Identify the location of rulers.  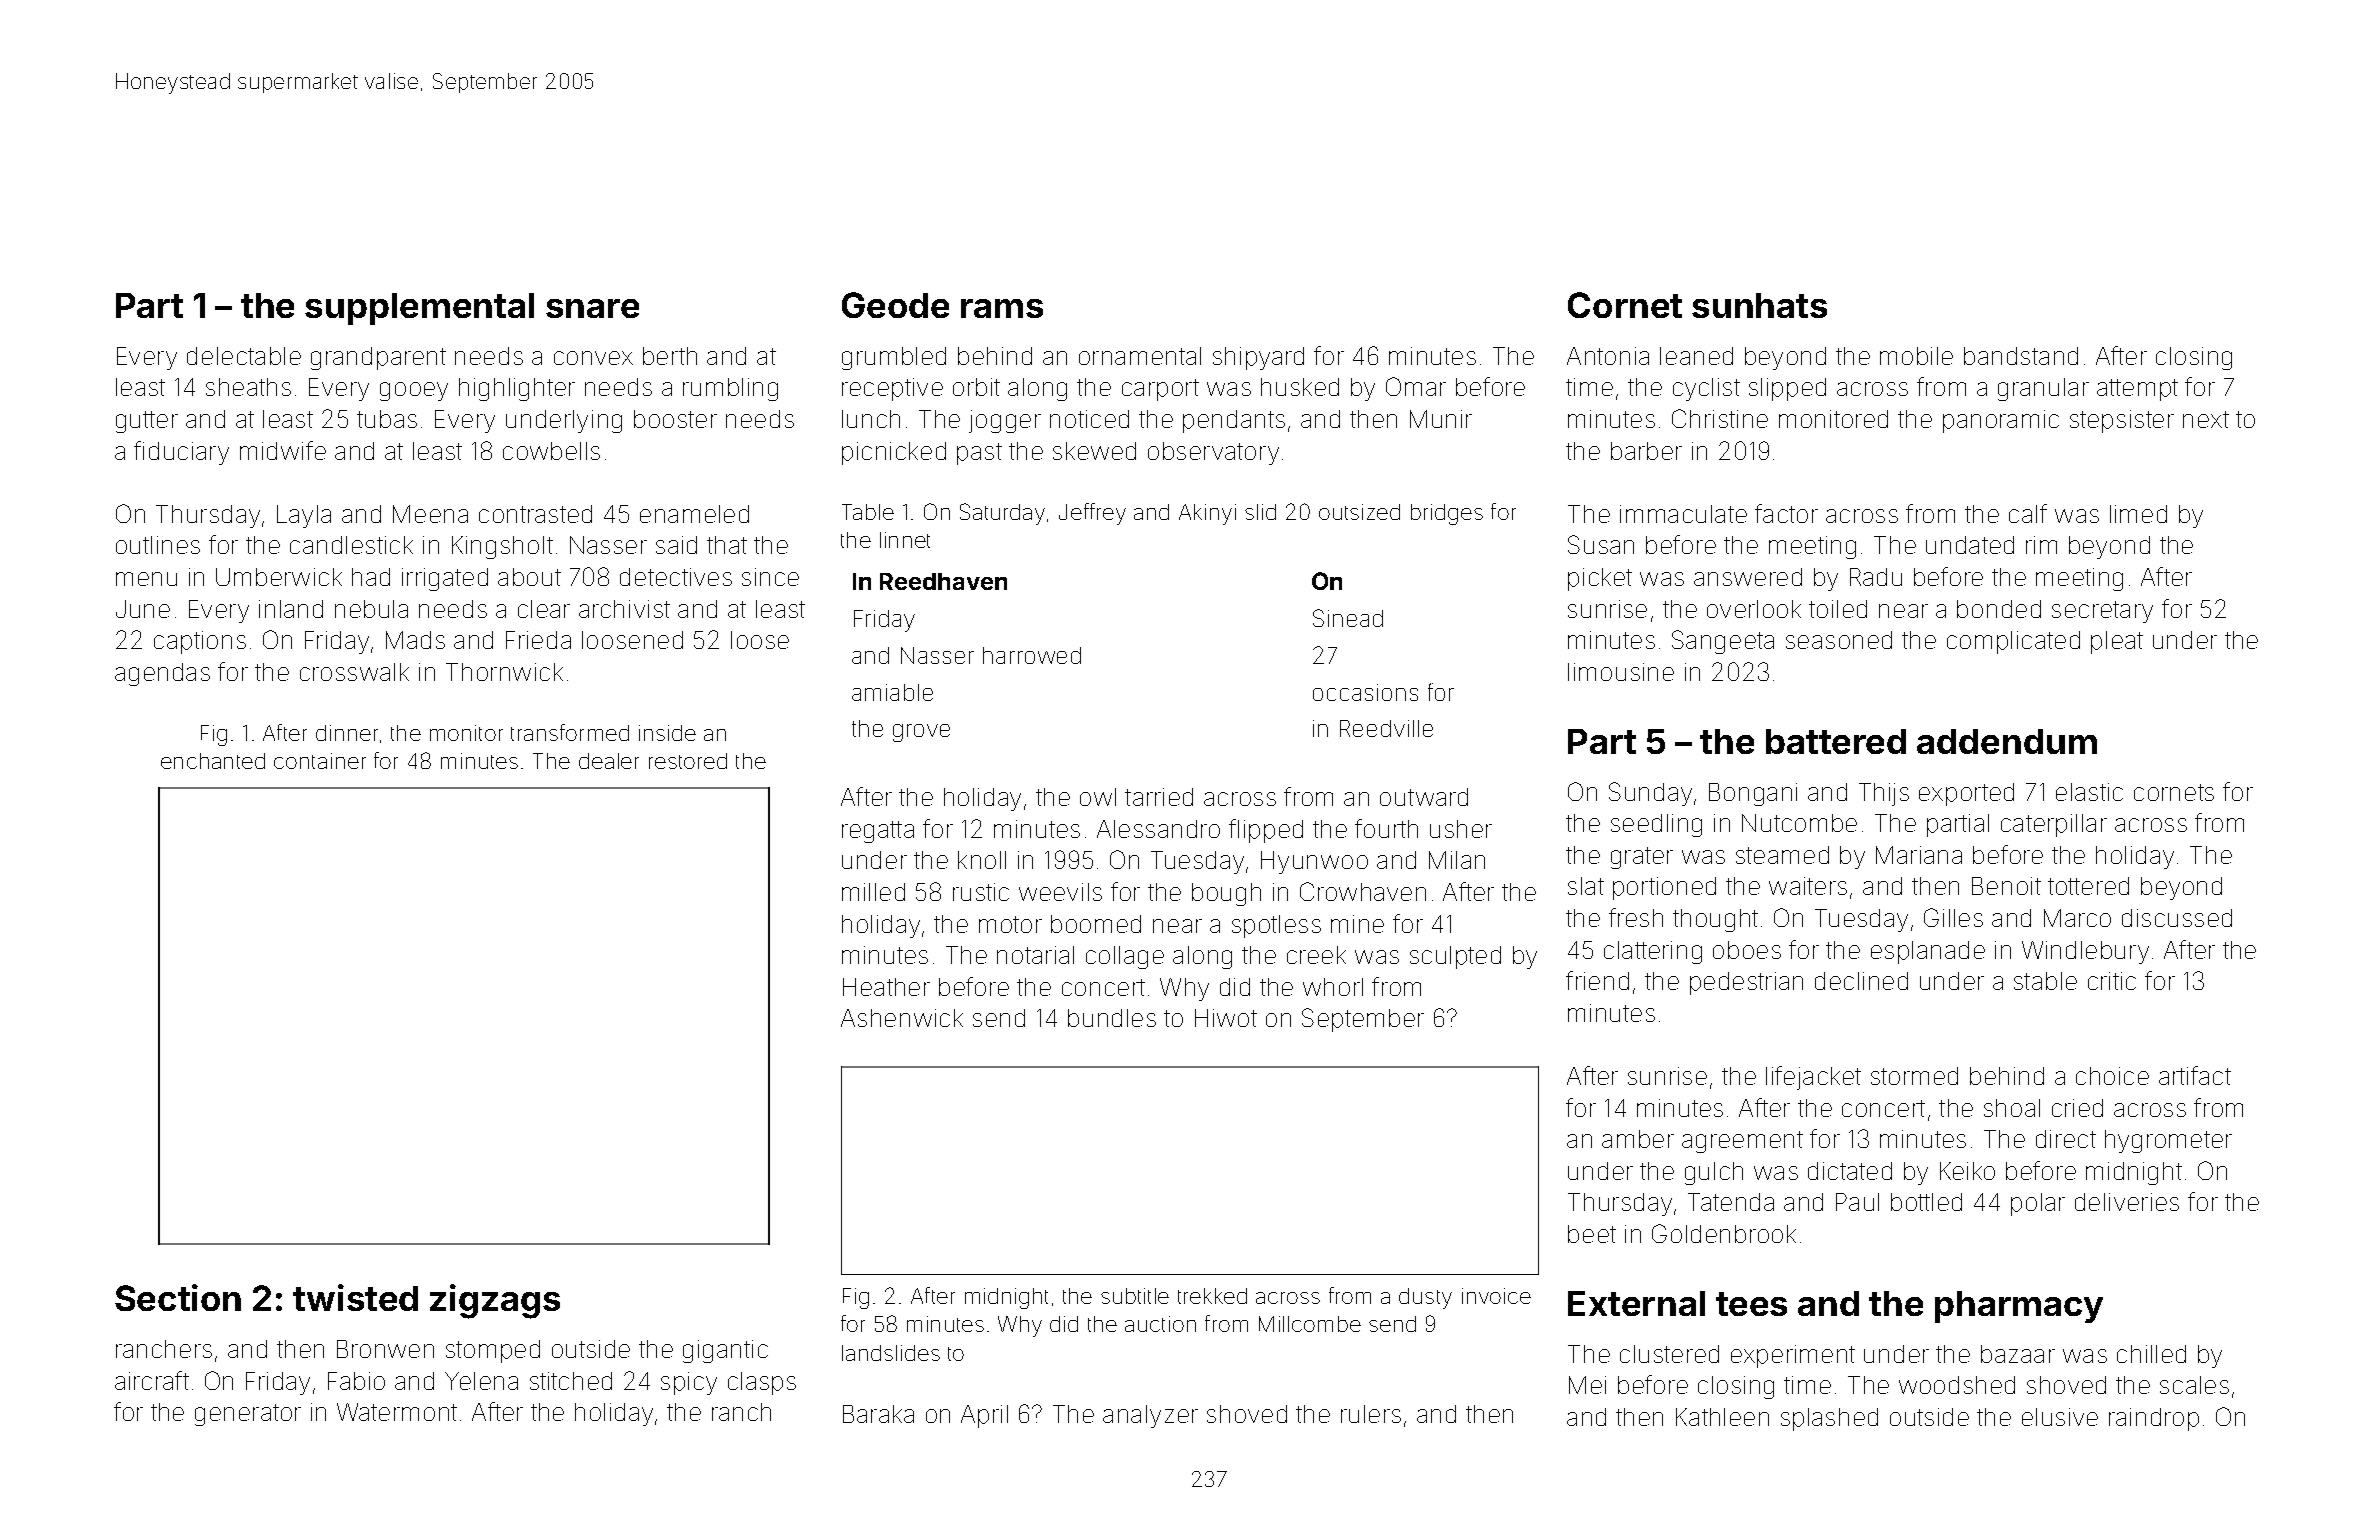
(1371, 1414).
